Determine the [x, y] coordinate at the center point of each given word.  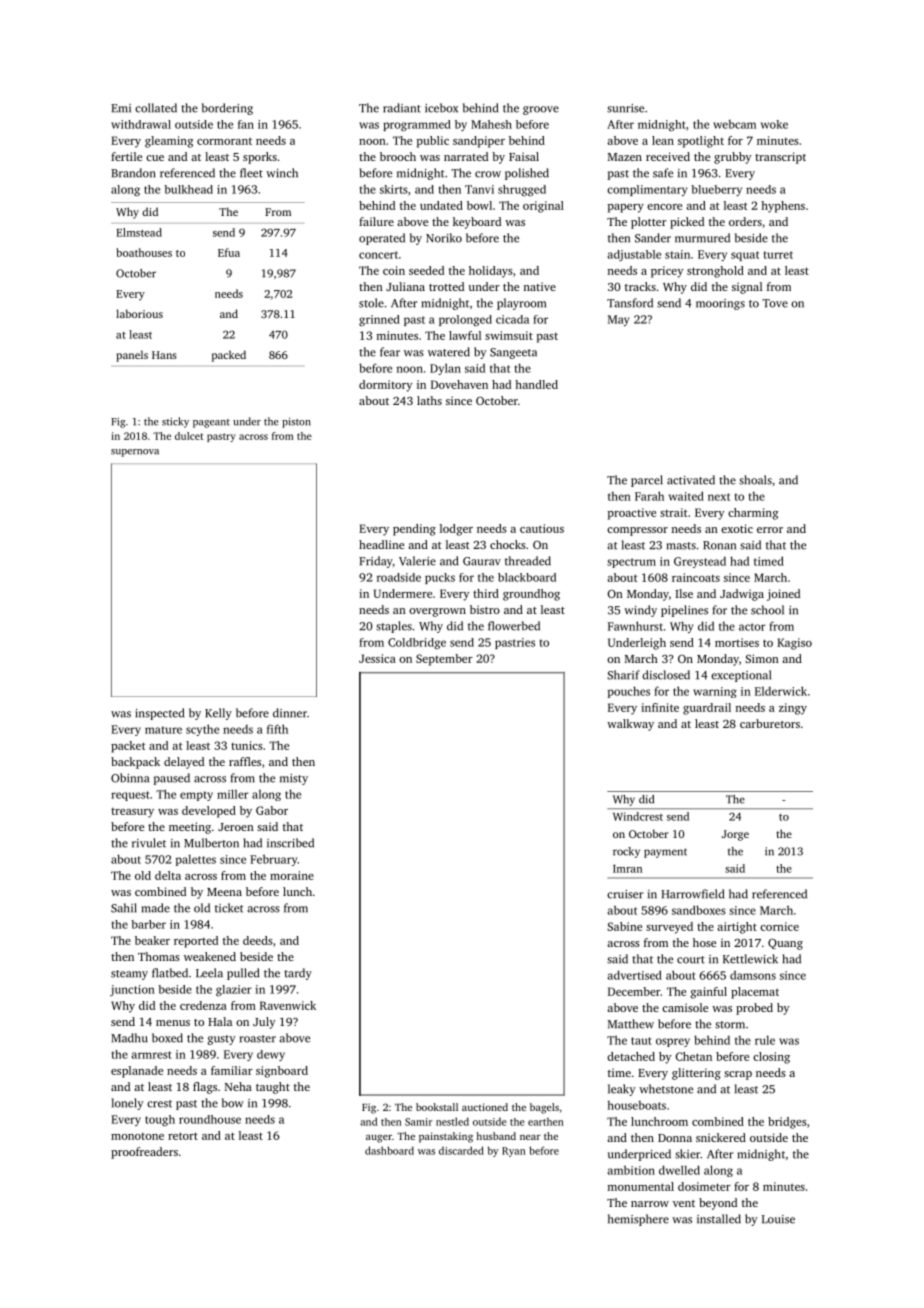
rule [765, 1040]
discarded [461, 1150]
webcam [734, 124]
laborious [139, 313]
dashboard [389, 1150]
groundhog [531, 595]
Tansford [630, 303]
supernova [135, 453]
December [634, 991]
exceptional [741, 676]
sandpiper [479, 142]
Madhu [129, 1038]
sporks [260, 158]
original [543, 207]
